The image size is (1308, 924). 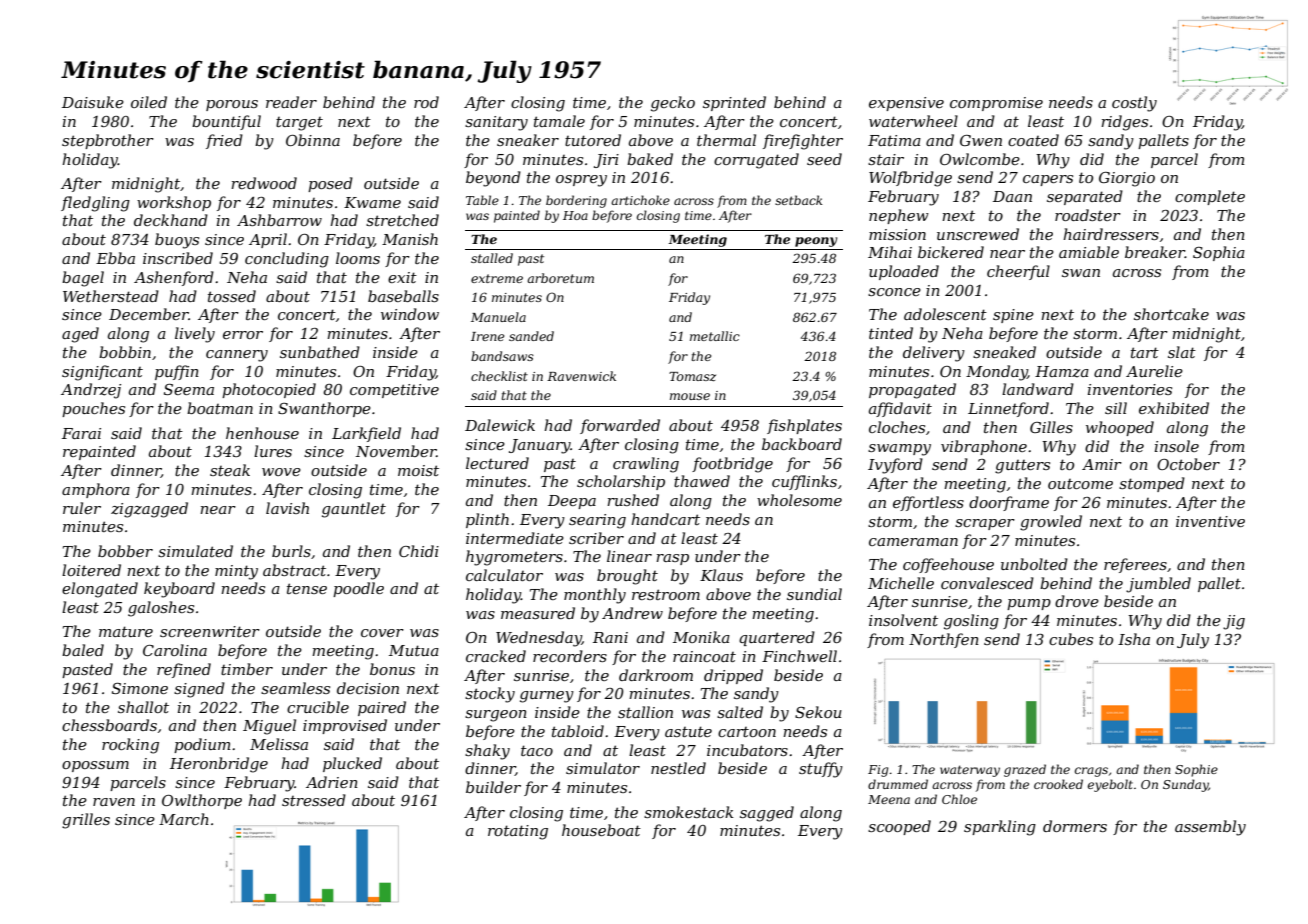 I want to click on Daisuke, so click(x=93, y=102).
